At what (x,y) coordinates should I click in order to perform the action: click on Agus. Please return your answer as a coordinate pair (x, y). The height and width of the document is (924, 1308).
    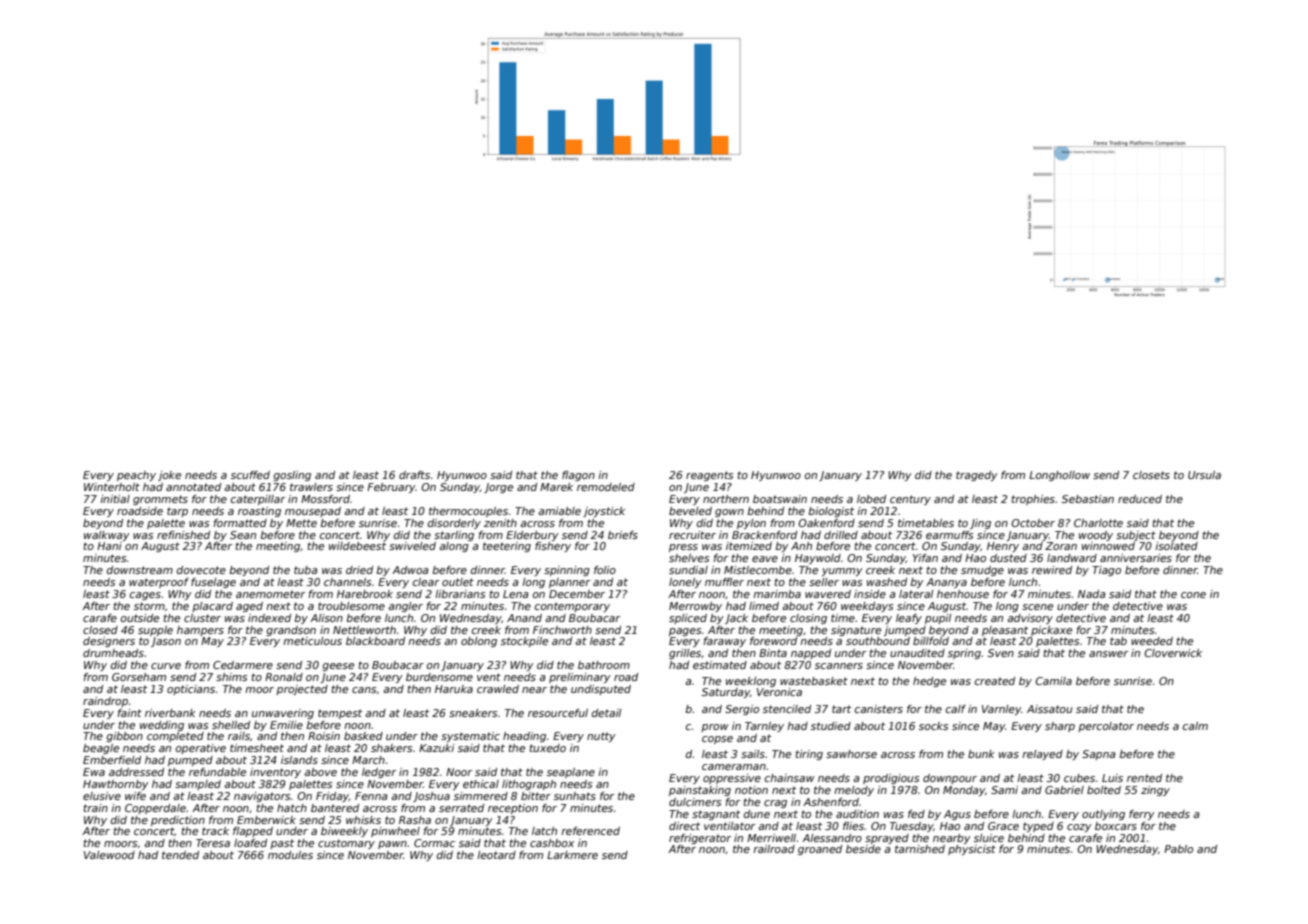
    Looking at the image, I should click on (957, 815).
